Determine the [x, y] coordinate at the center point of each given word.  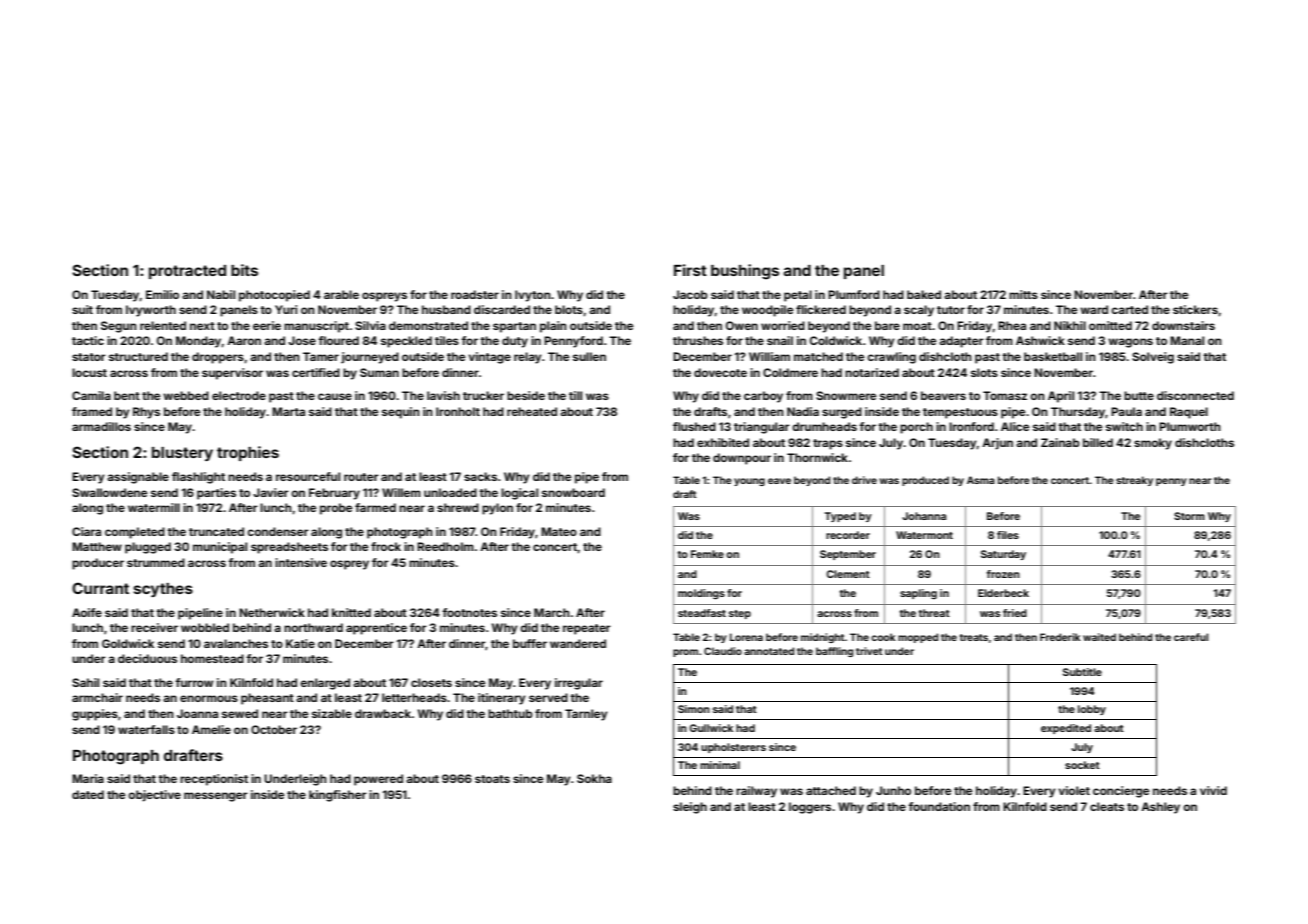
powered [378, 780]
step [740, 614]
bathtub [510, 713]
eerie [267, 325]
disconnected [1195, 395]
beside [526, 395]
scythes [163, 590]
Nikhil [1070, 325]
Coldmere [790, 372]
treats [974, 637]
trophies [248, 453]
